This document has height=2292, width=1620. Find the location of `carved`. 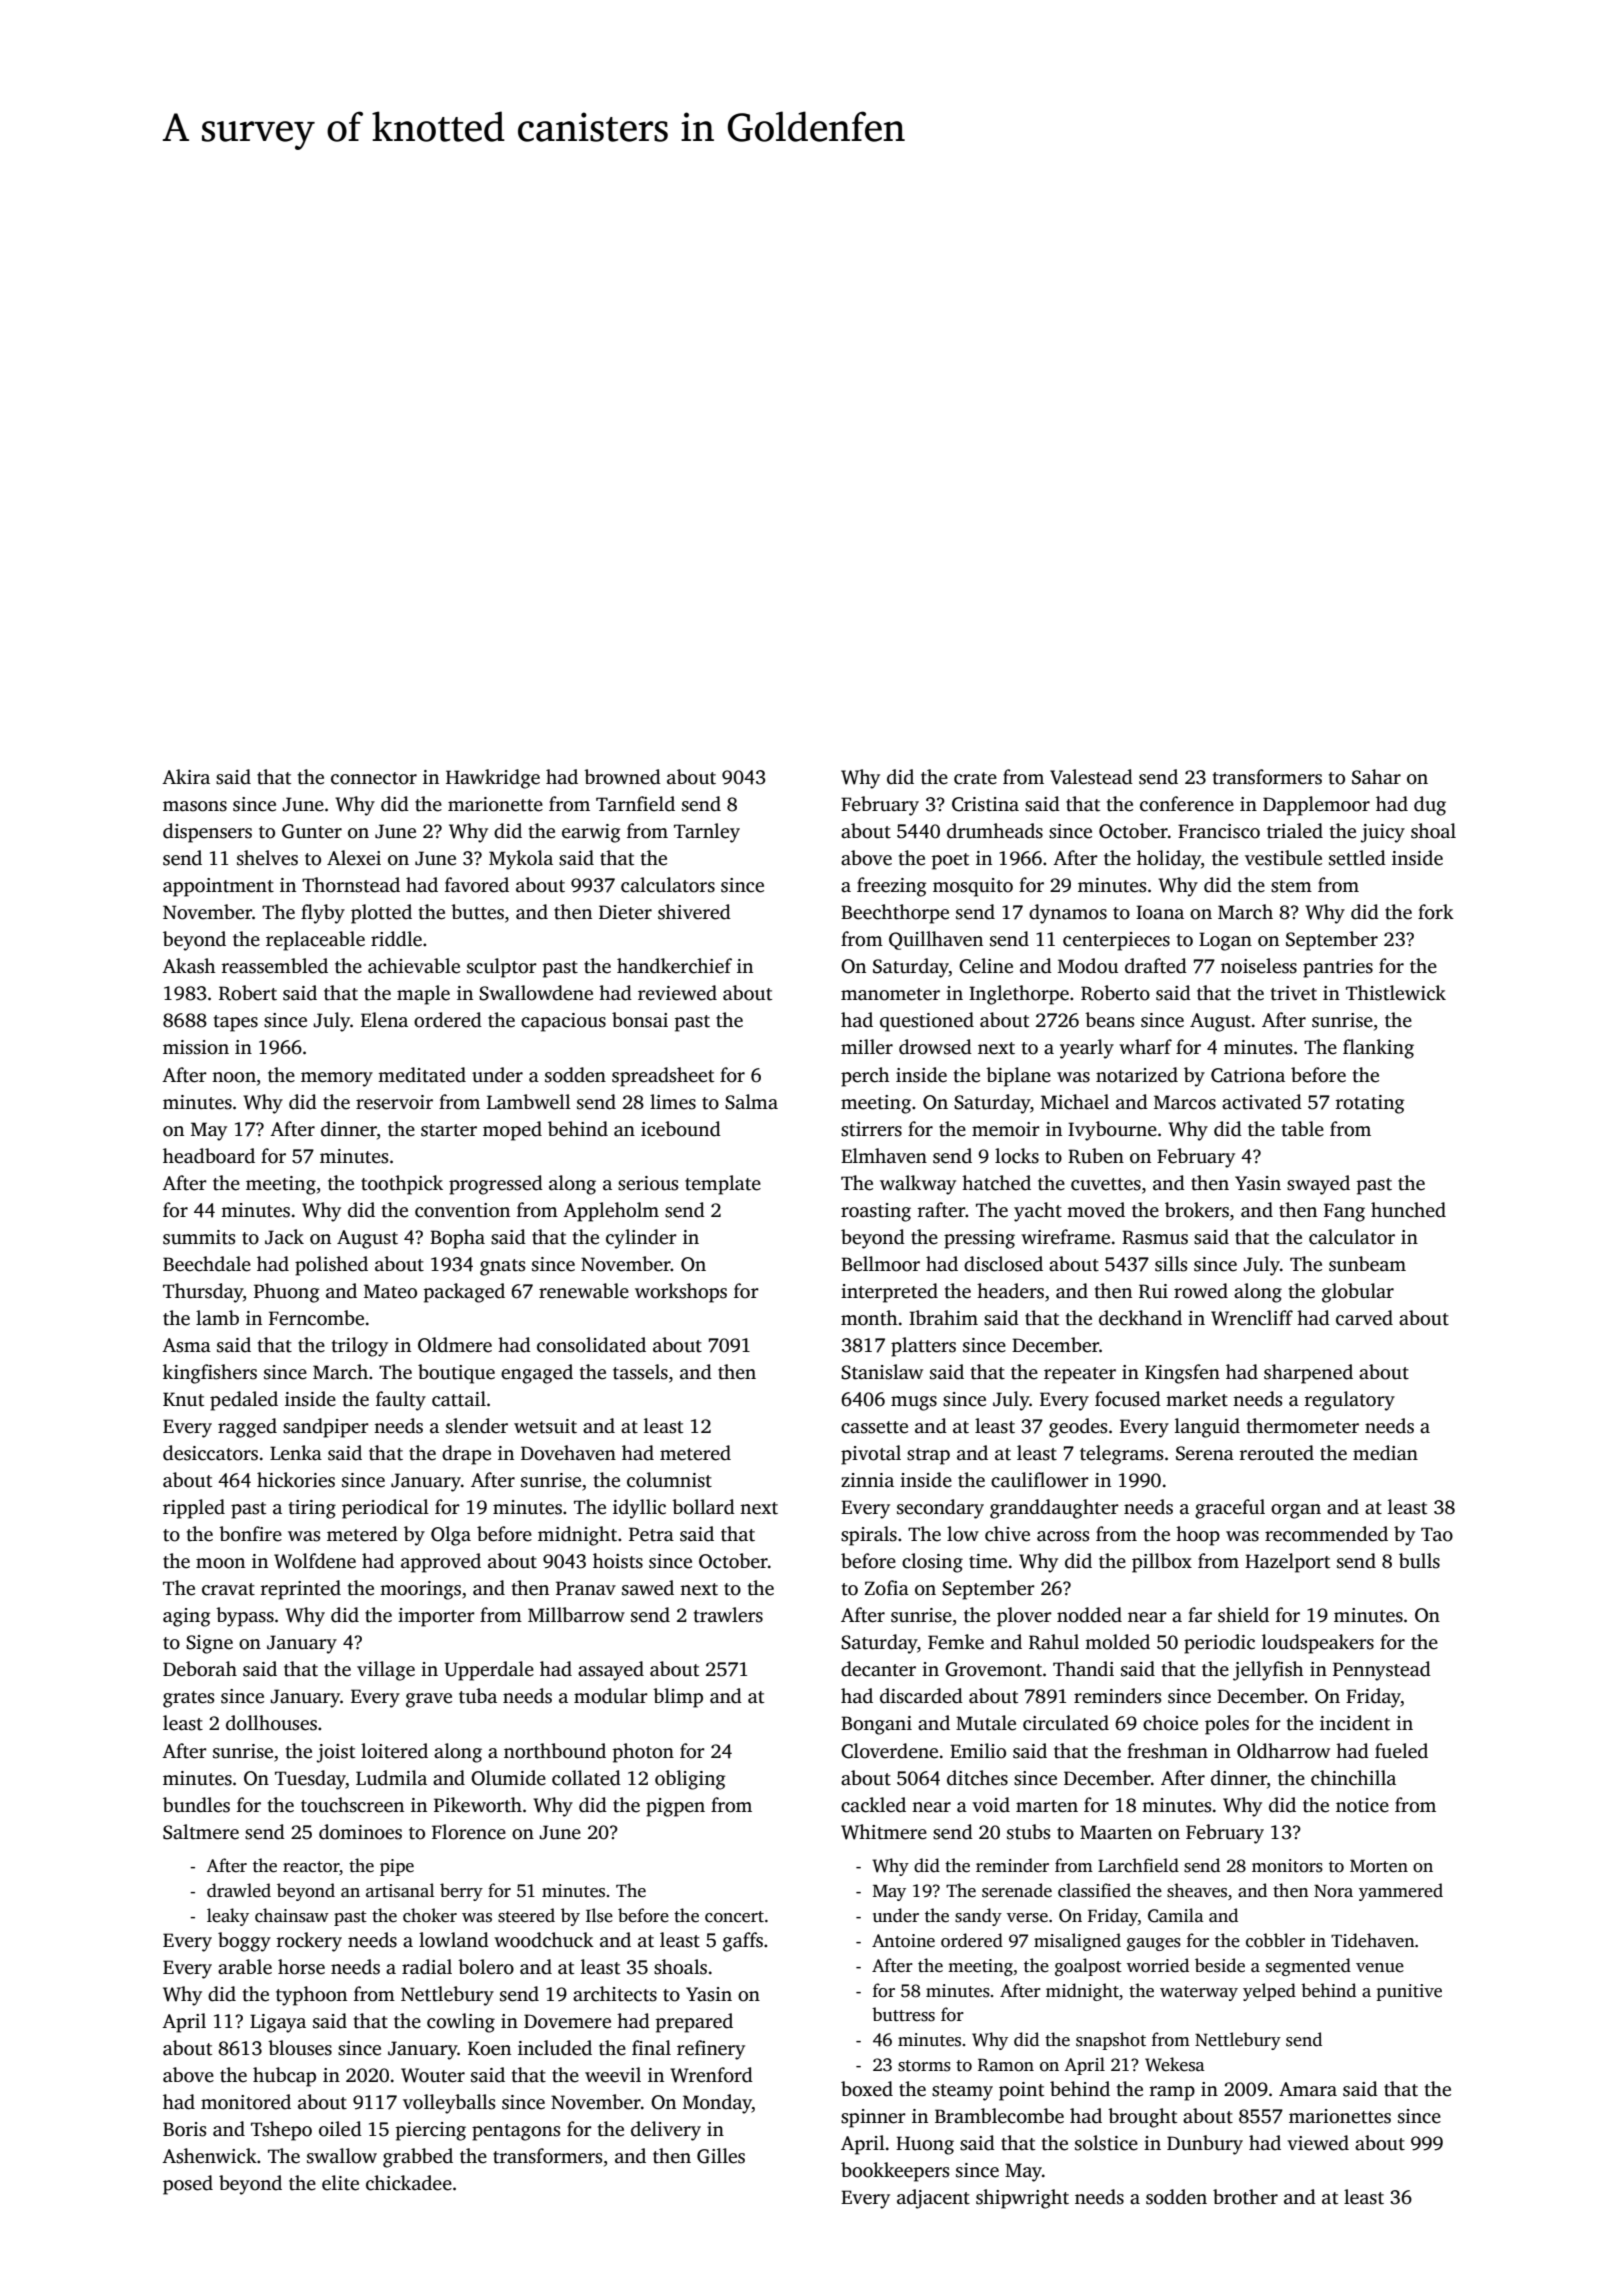

carved is located at coordinates (1364, 1318).
